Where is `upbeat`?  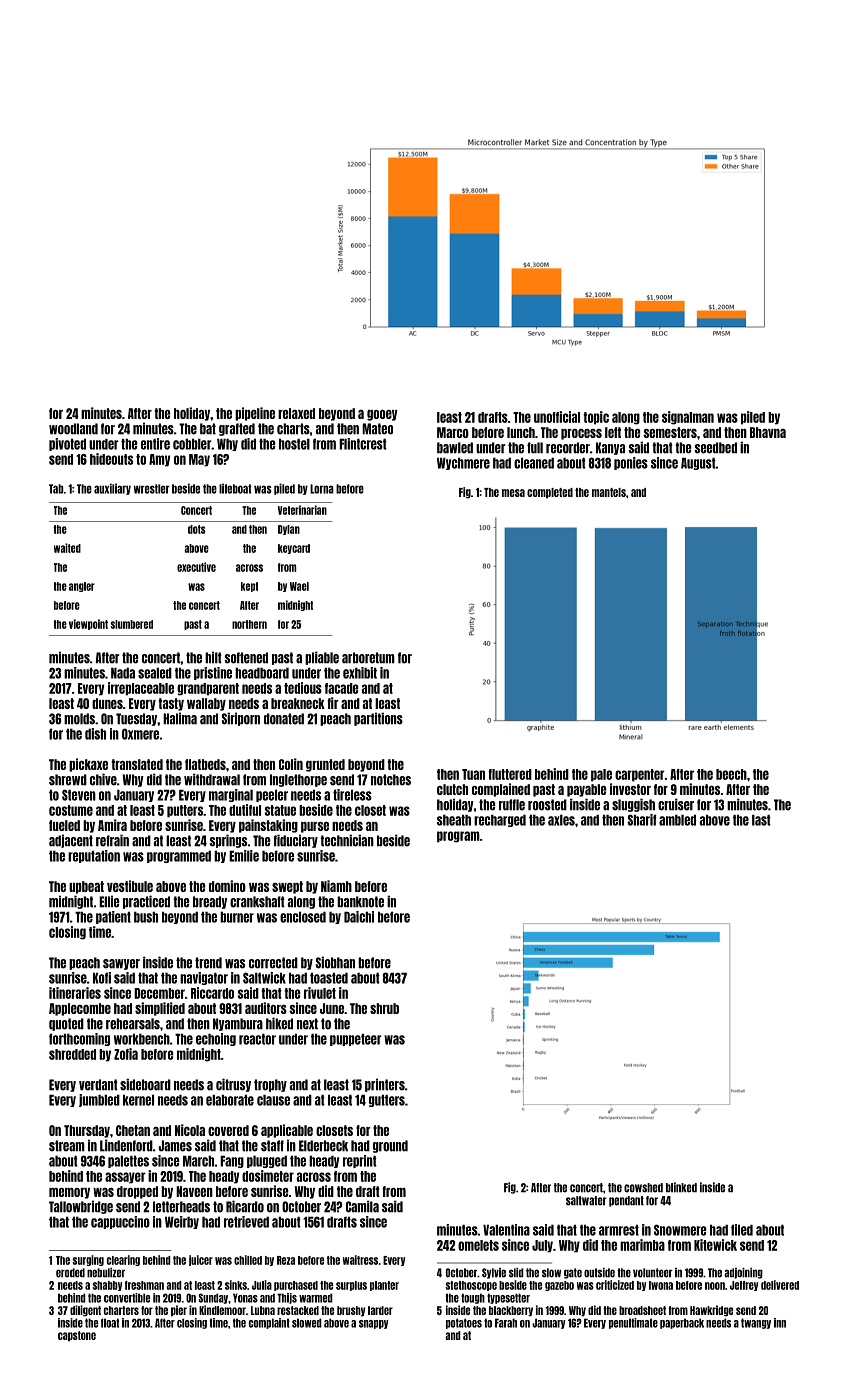 upbeat is located at coordinates (86, 887).
